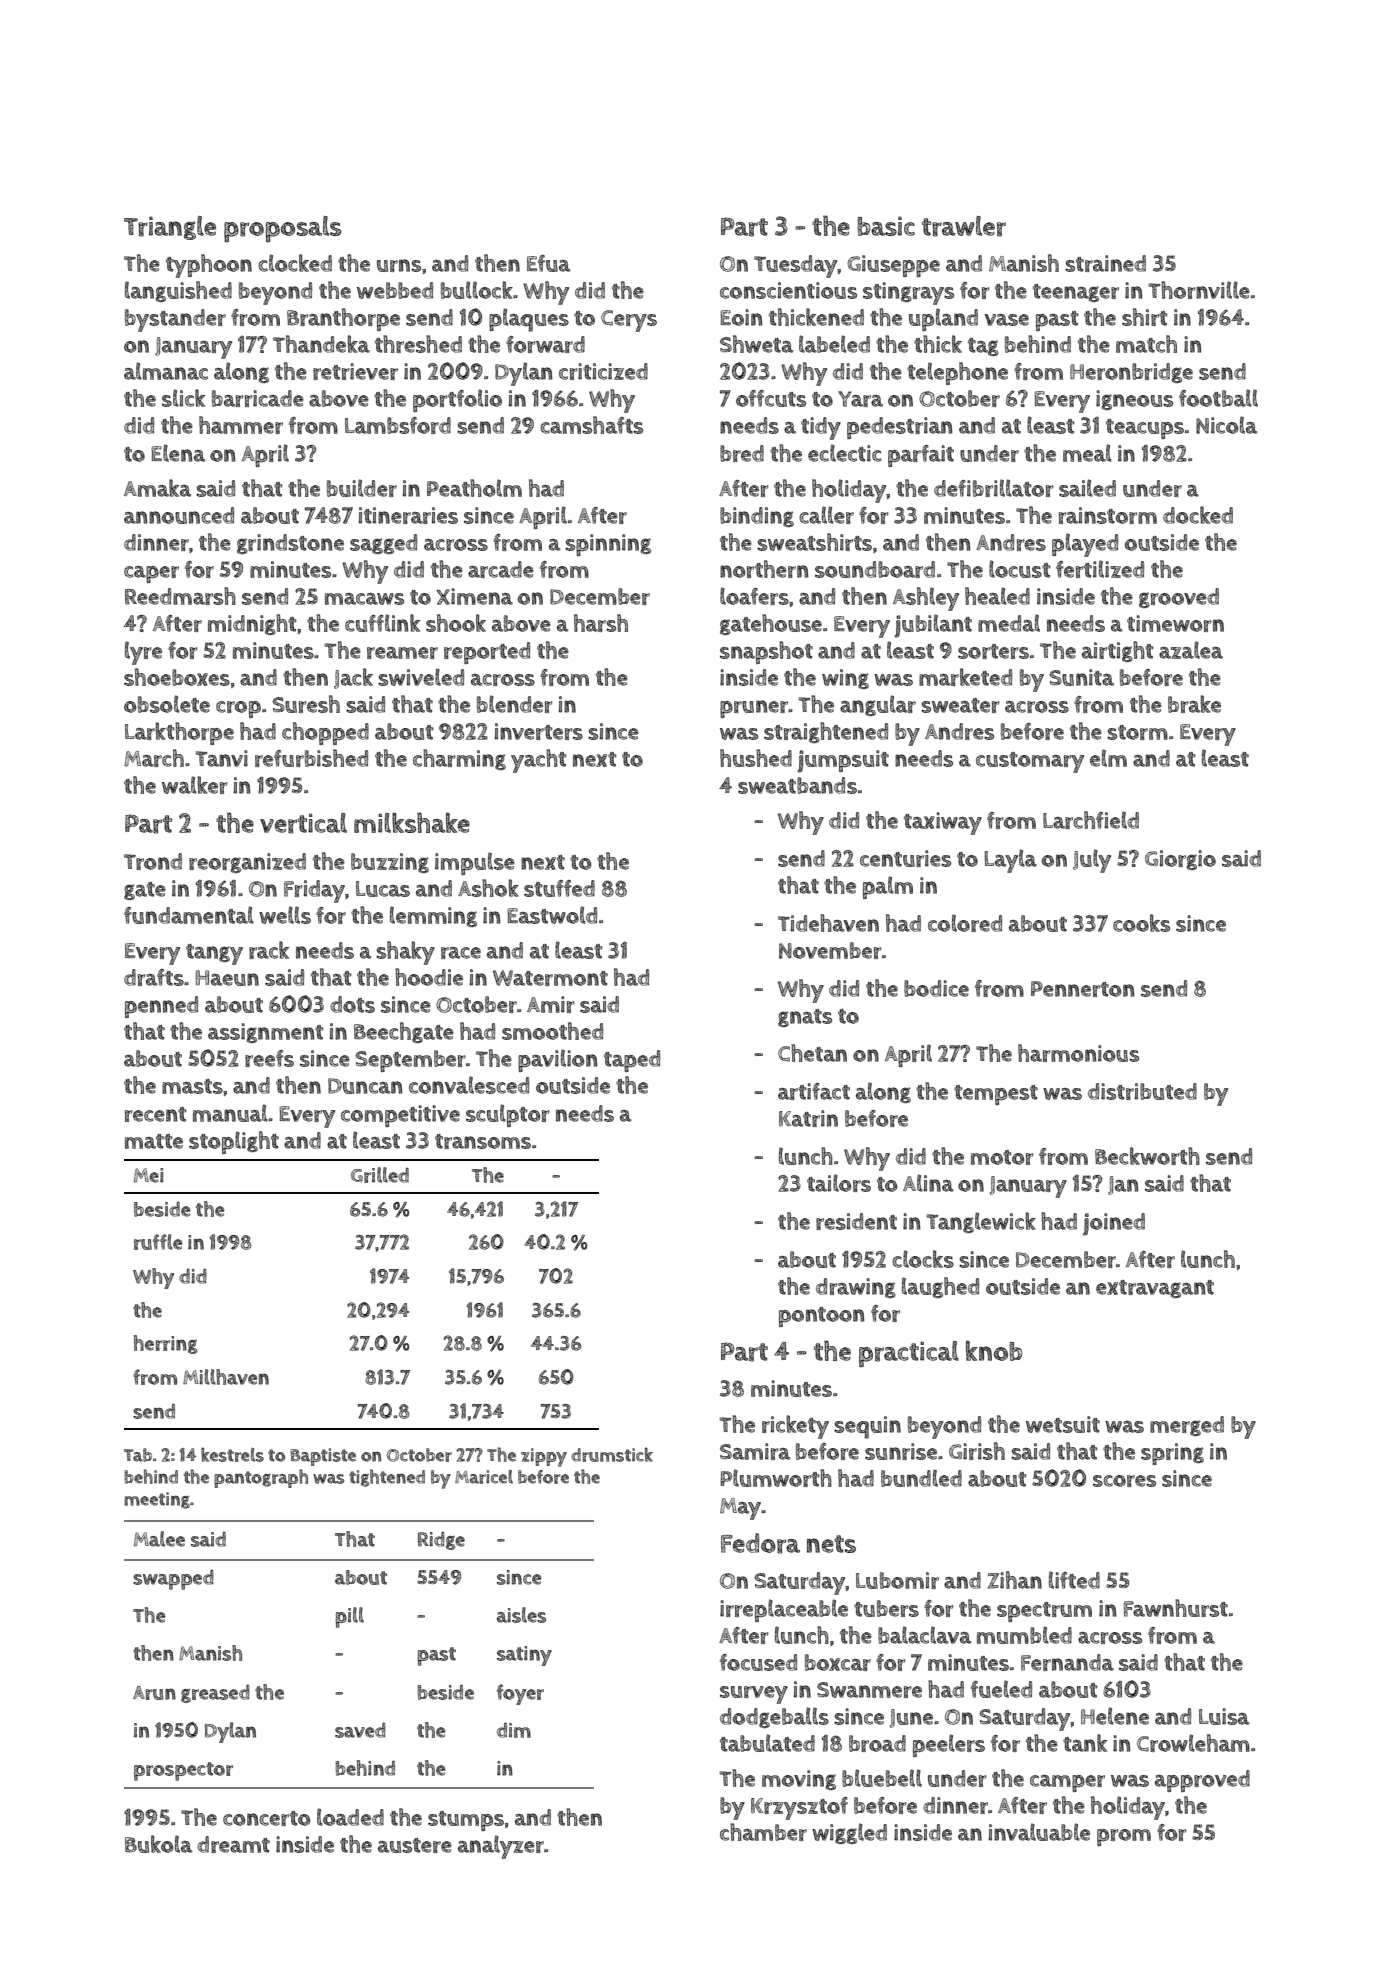  Describe the element at coordinates (1180, 860) in the document. I see `Giorgio` at that location.
